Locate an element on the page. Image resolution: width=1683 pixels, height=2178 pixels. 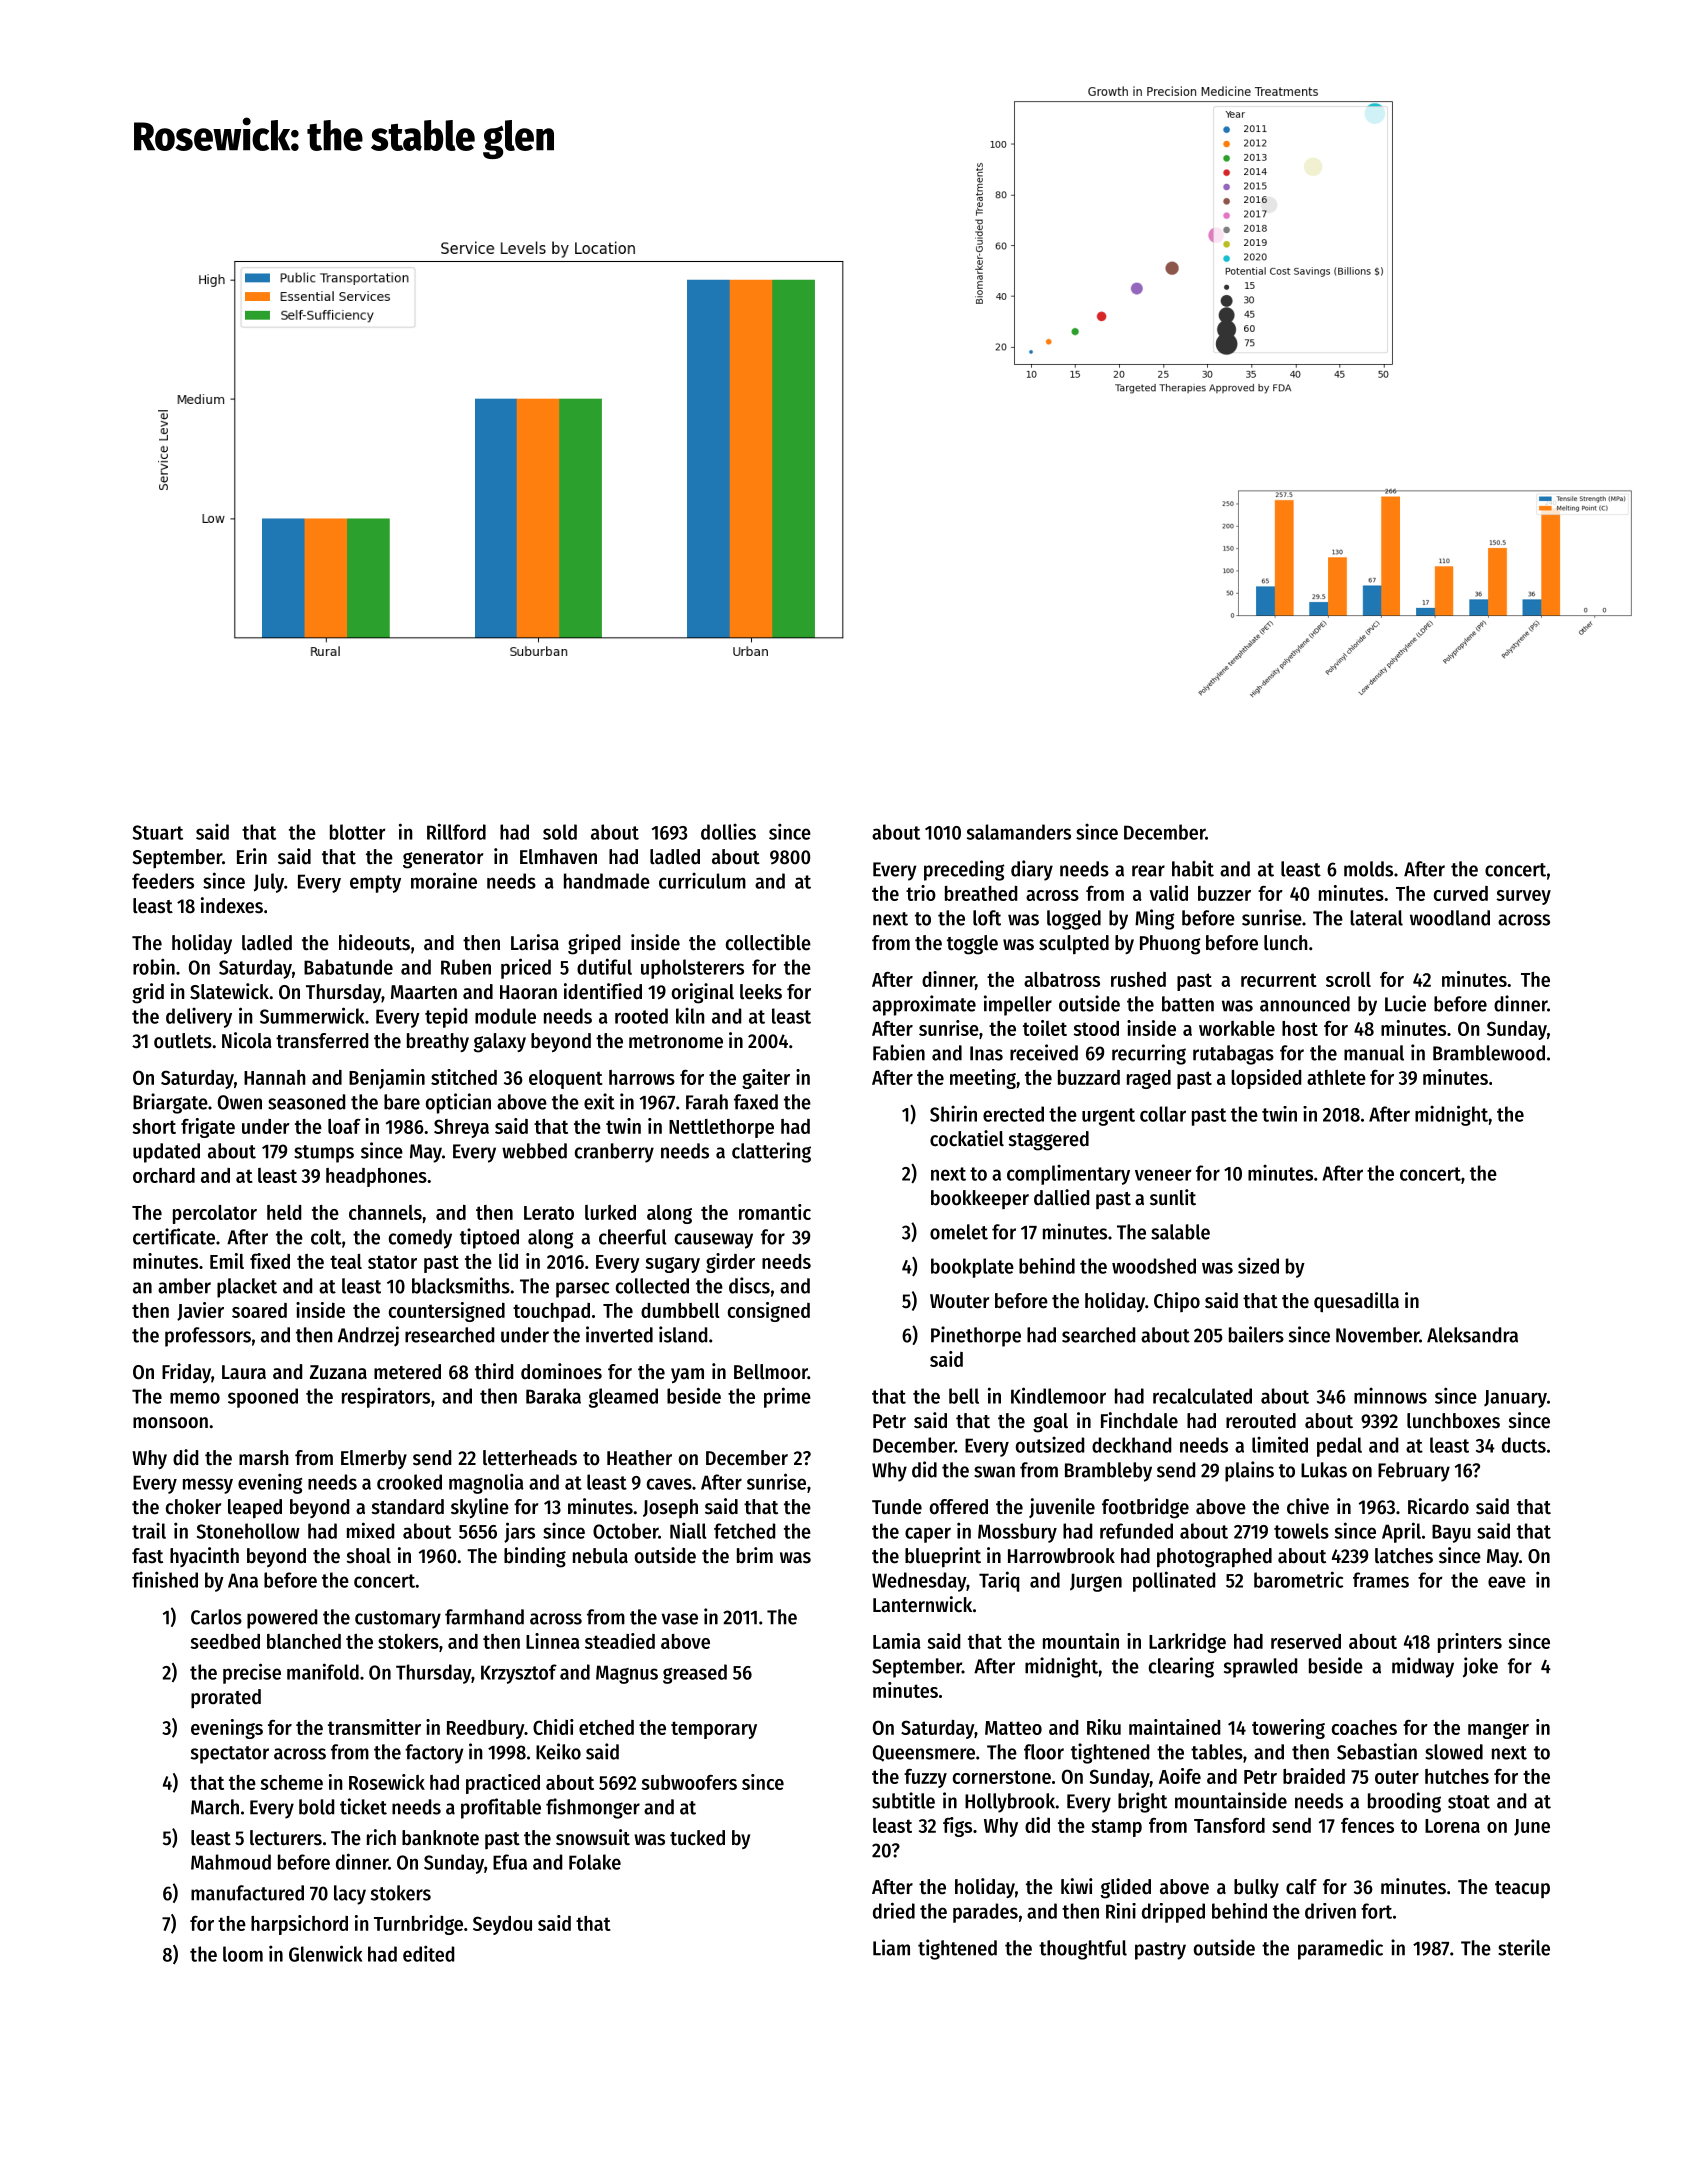
loom is located at coordinates (243, 1954).
